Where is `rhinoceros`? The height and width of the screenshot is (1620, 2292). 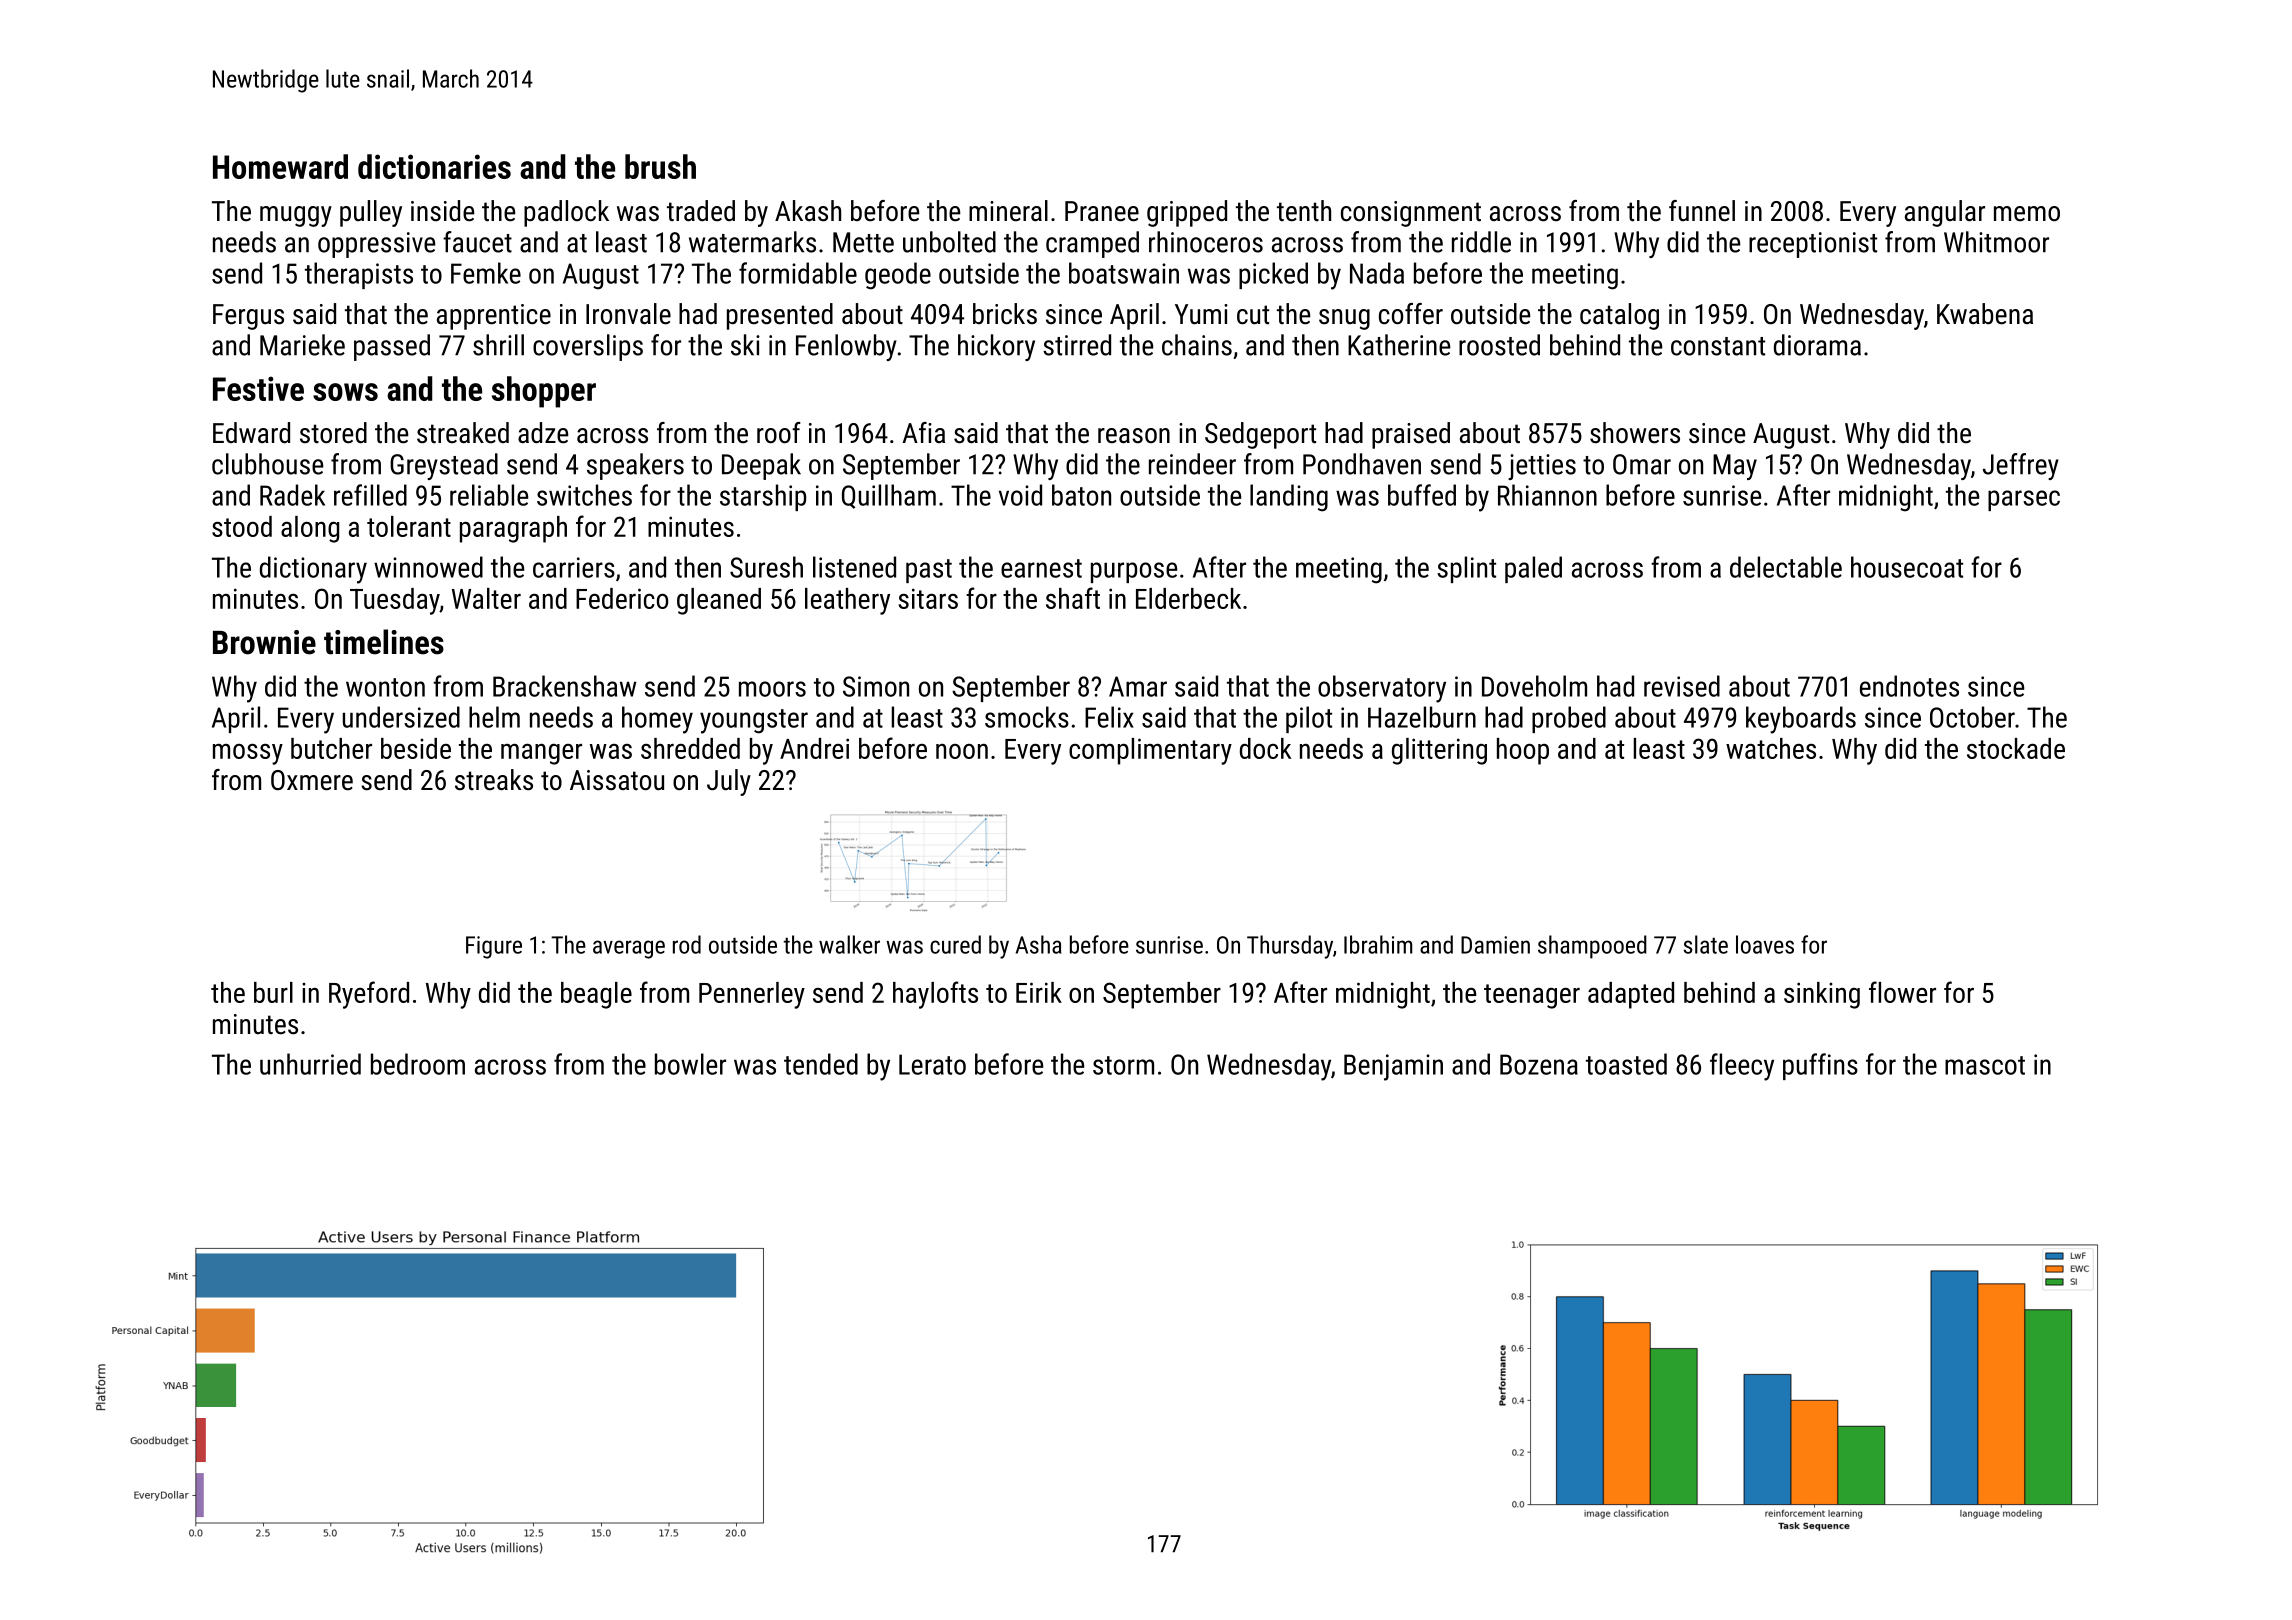 rhinoceros is located at coordinates (1206, 242).
